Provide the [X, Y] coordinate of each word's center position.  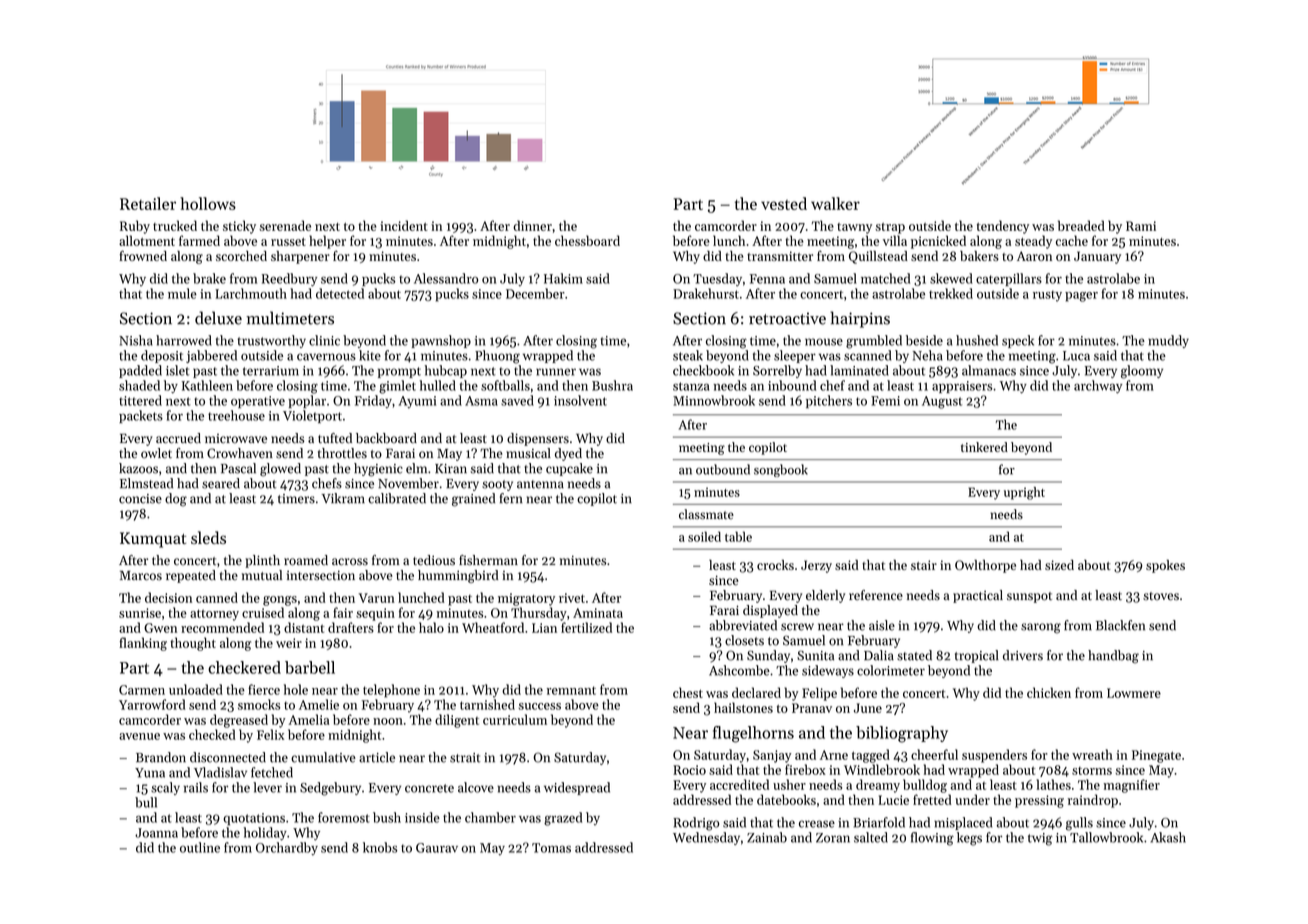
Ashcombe [739, 670]
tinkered [984, 447]
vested [784, 203]
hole [296, 689]
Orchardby [287, 848]
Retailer [148, 203]
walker [835, 203]
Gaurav [437, 848]
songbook [781, 470]
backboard [386, 438]
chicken [1049, 692]
